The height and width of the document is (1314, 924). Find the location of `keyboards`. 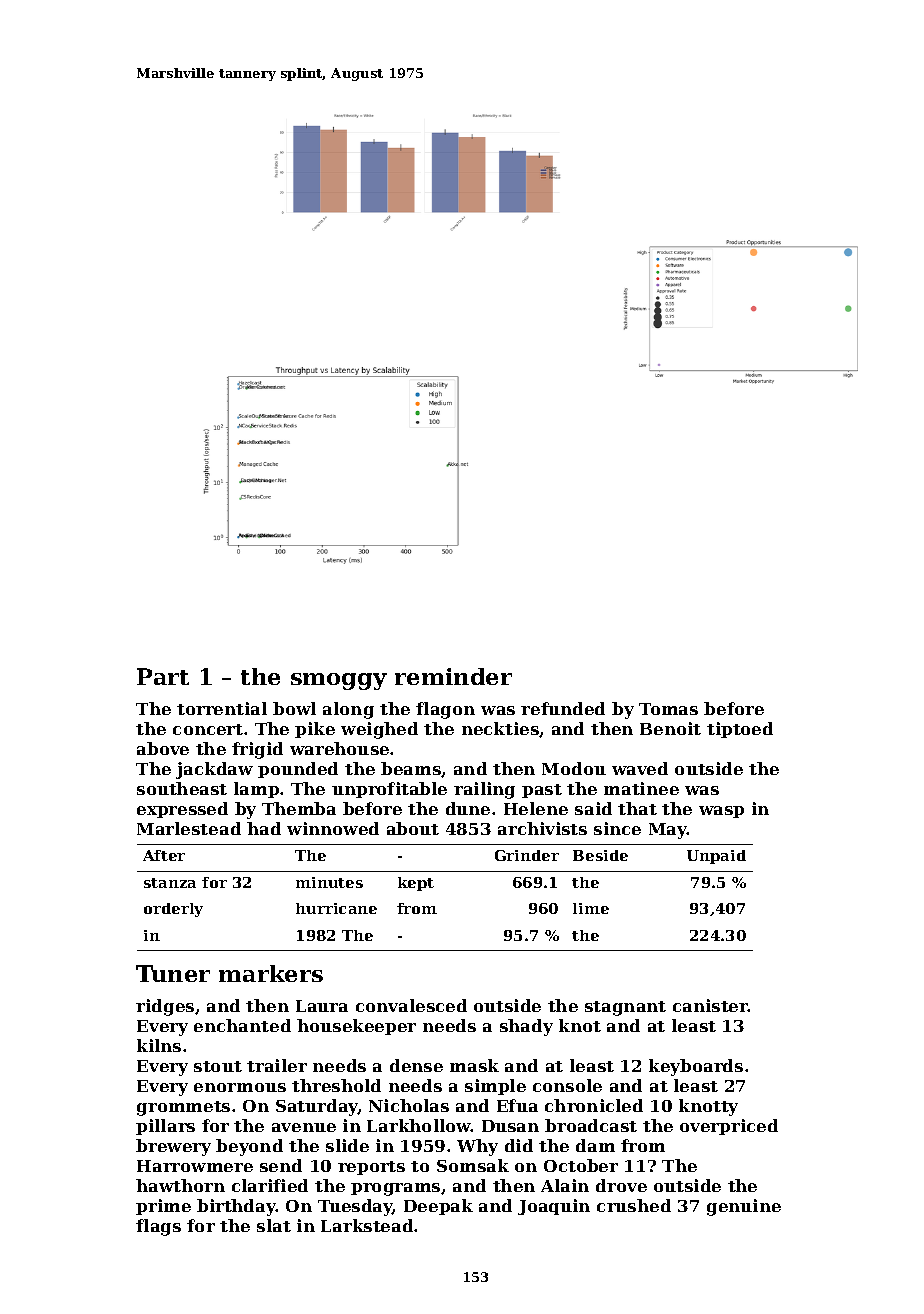

keyboards is located at coordinates (696, 1067).
